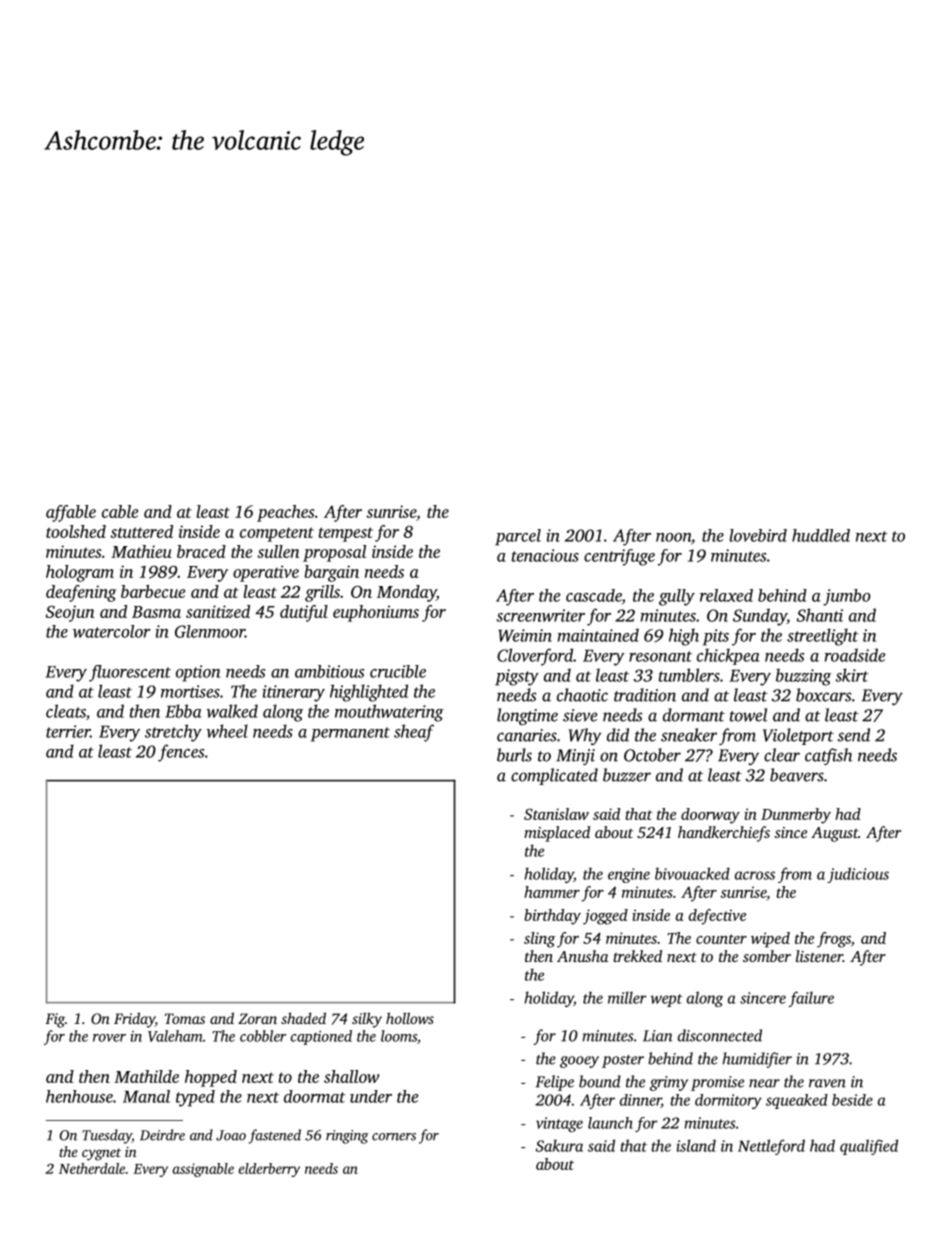 The width and height of the screenshot is (952, 1233). I want to click on jumbo, so click(847, 597).
